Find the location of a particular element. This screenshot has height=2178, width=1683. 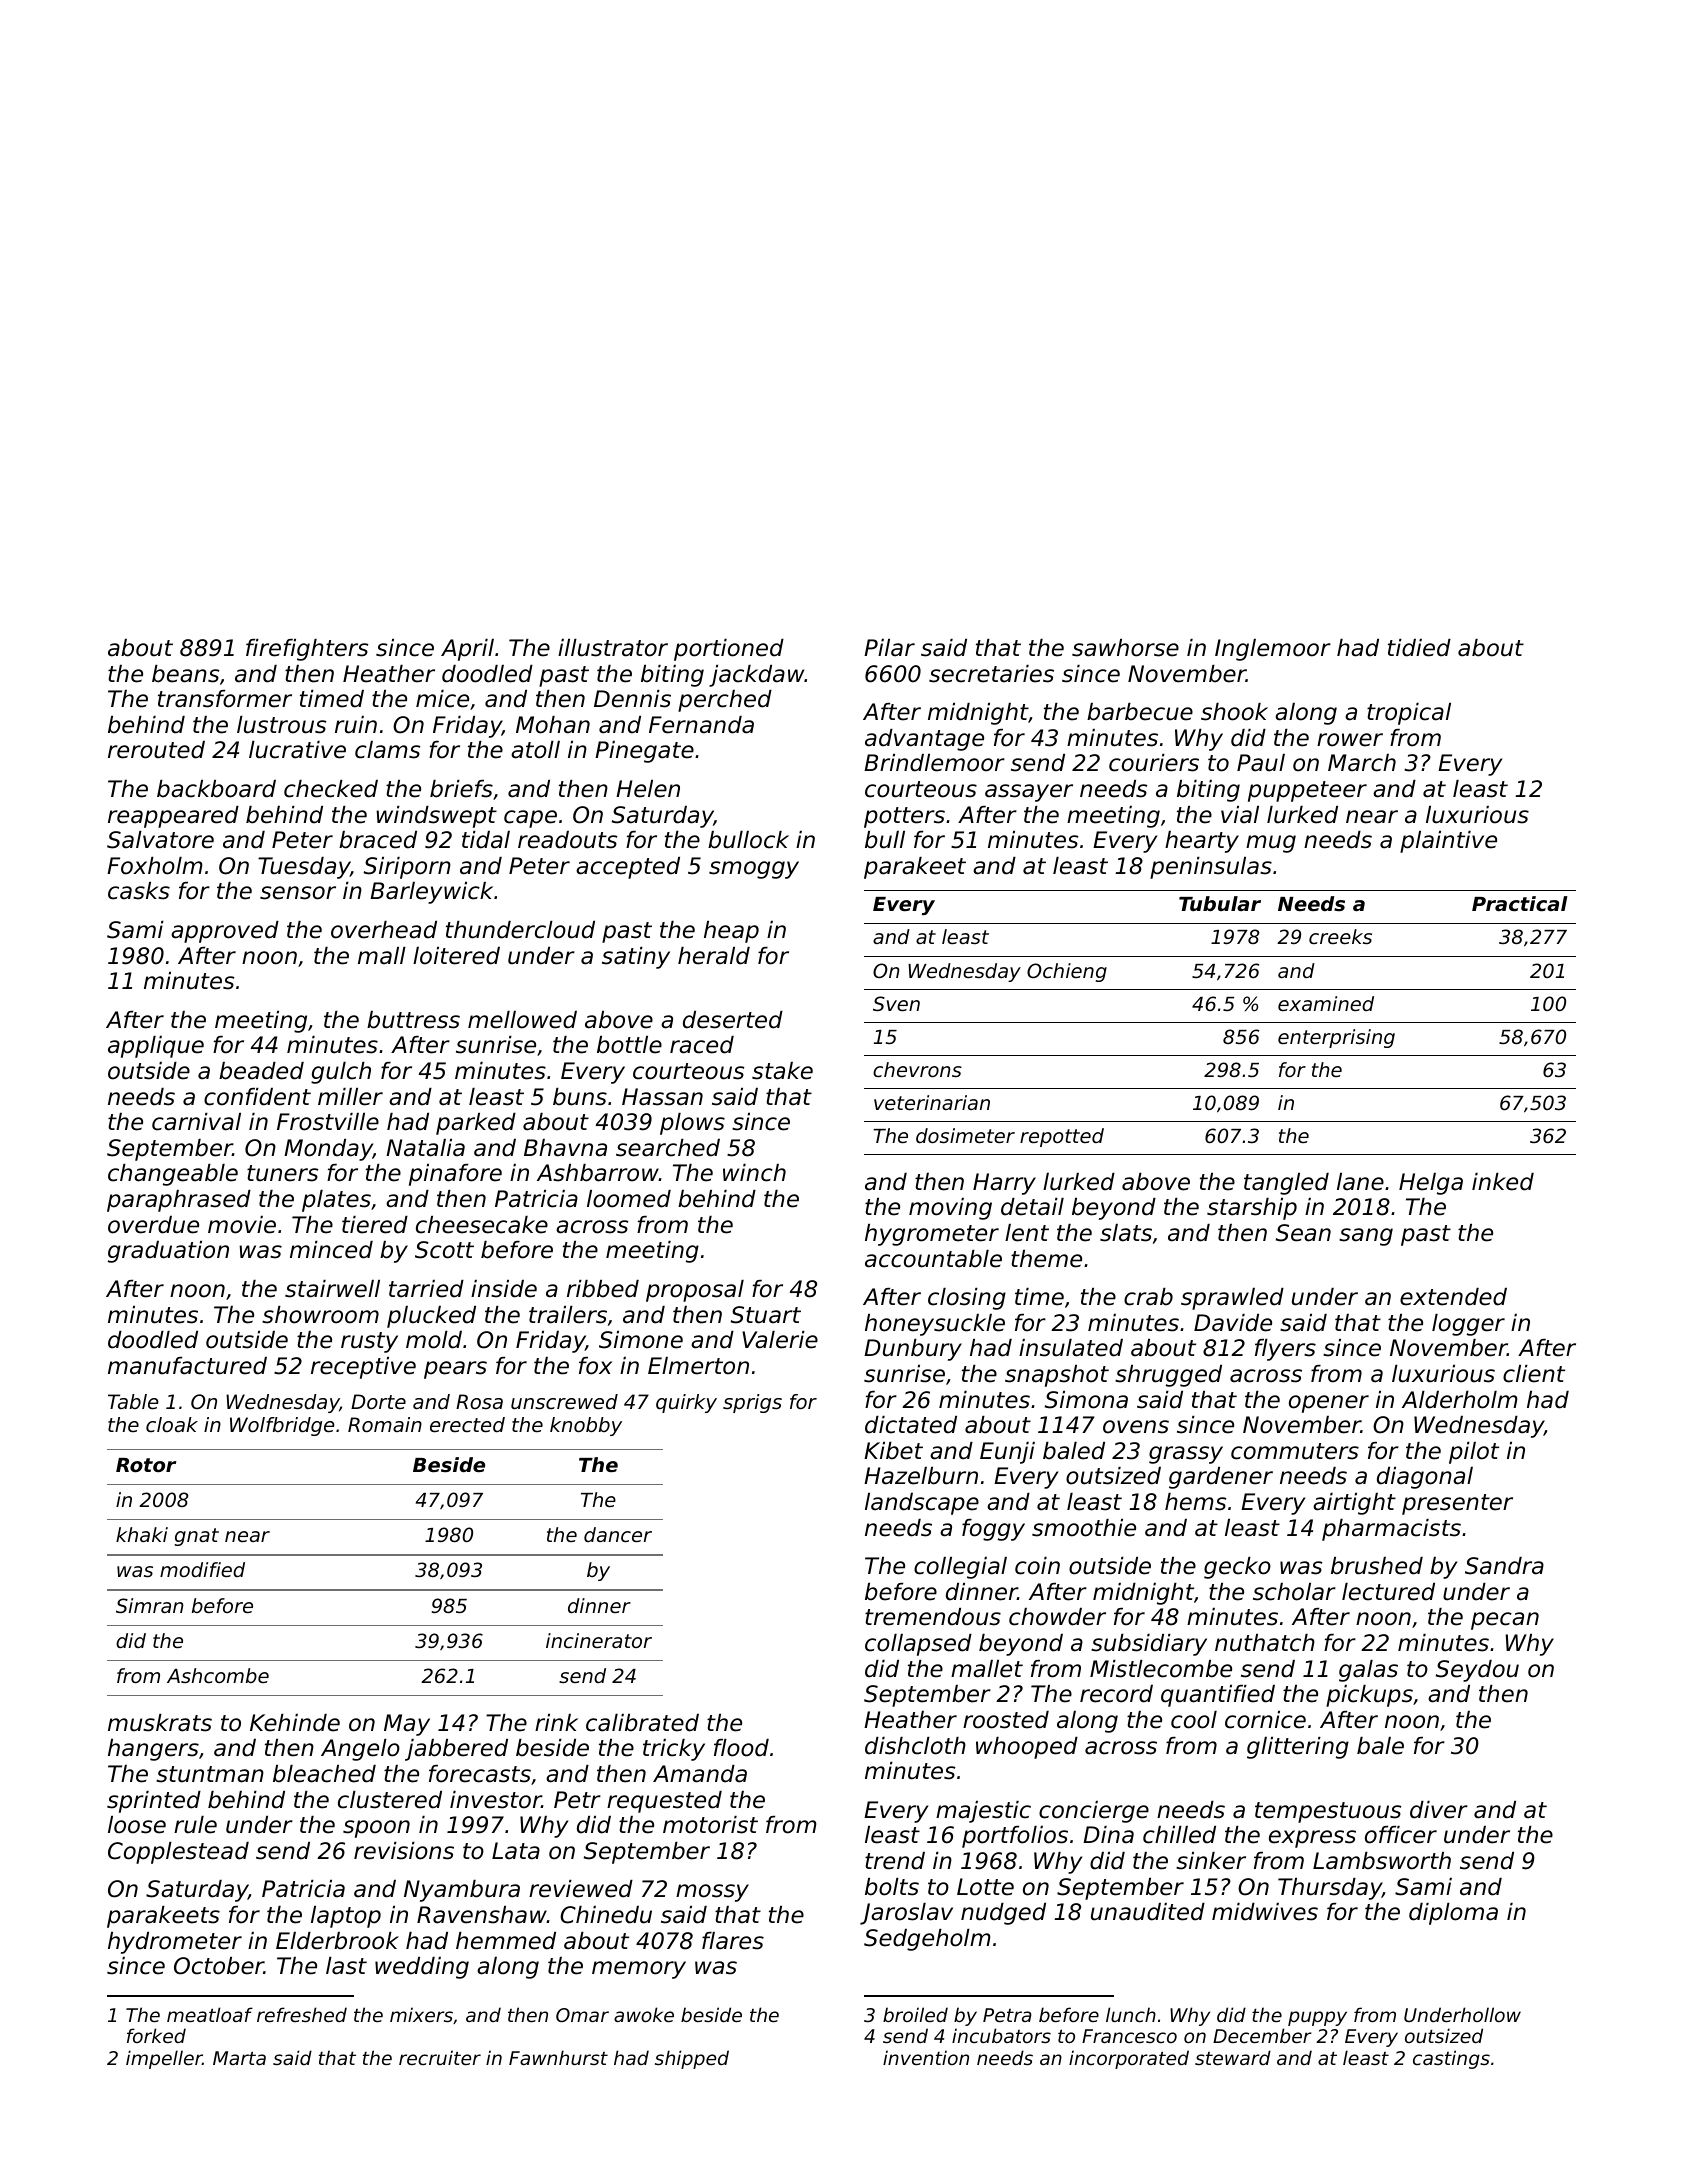

wedding is located at coordinates (422, 1968).
